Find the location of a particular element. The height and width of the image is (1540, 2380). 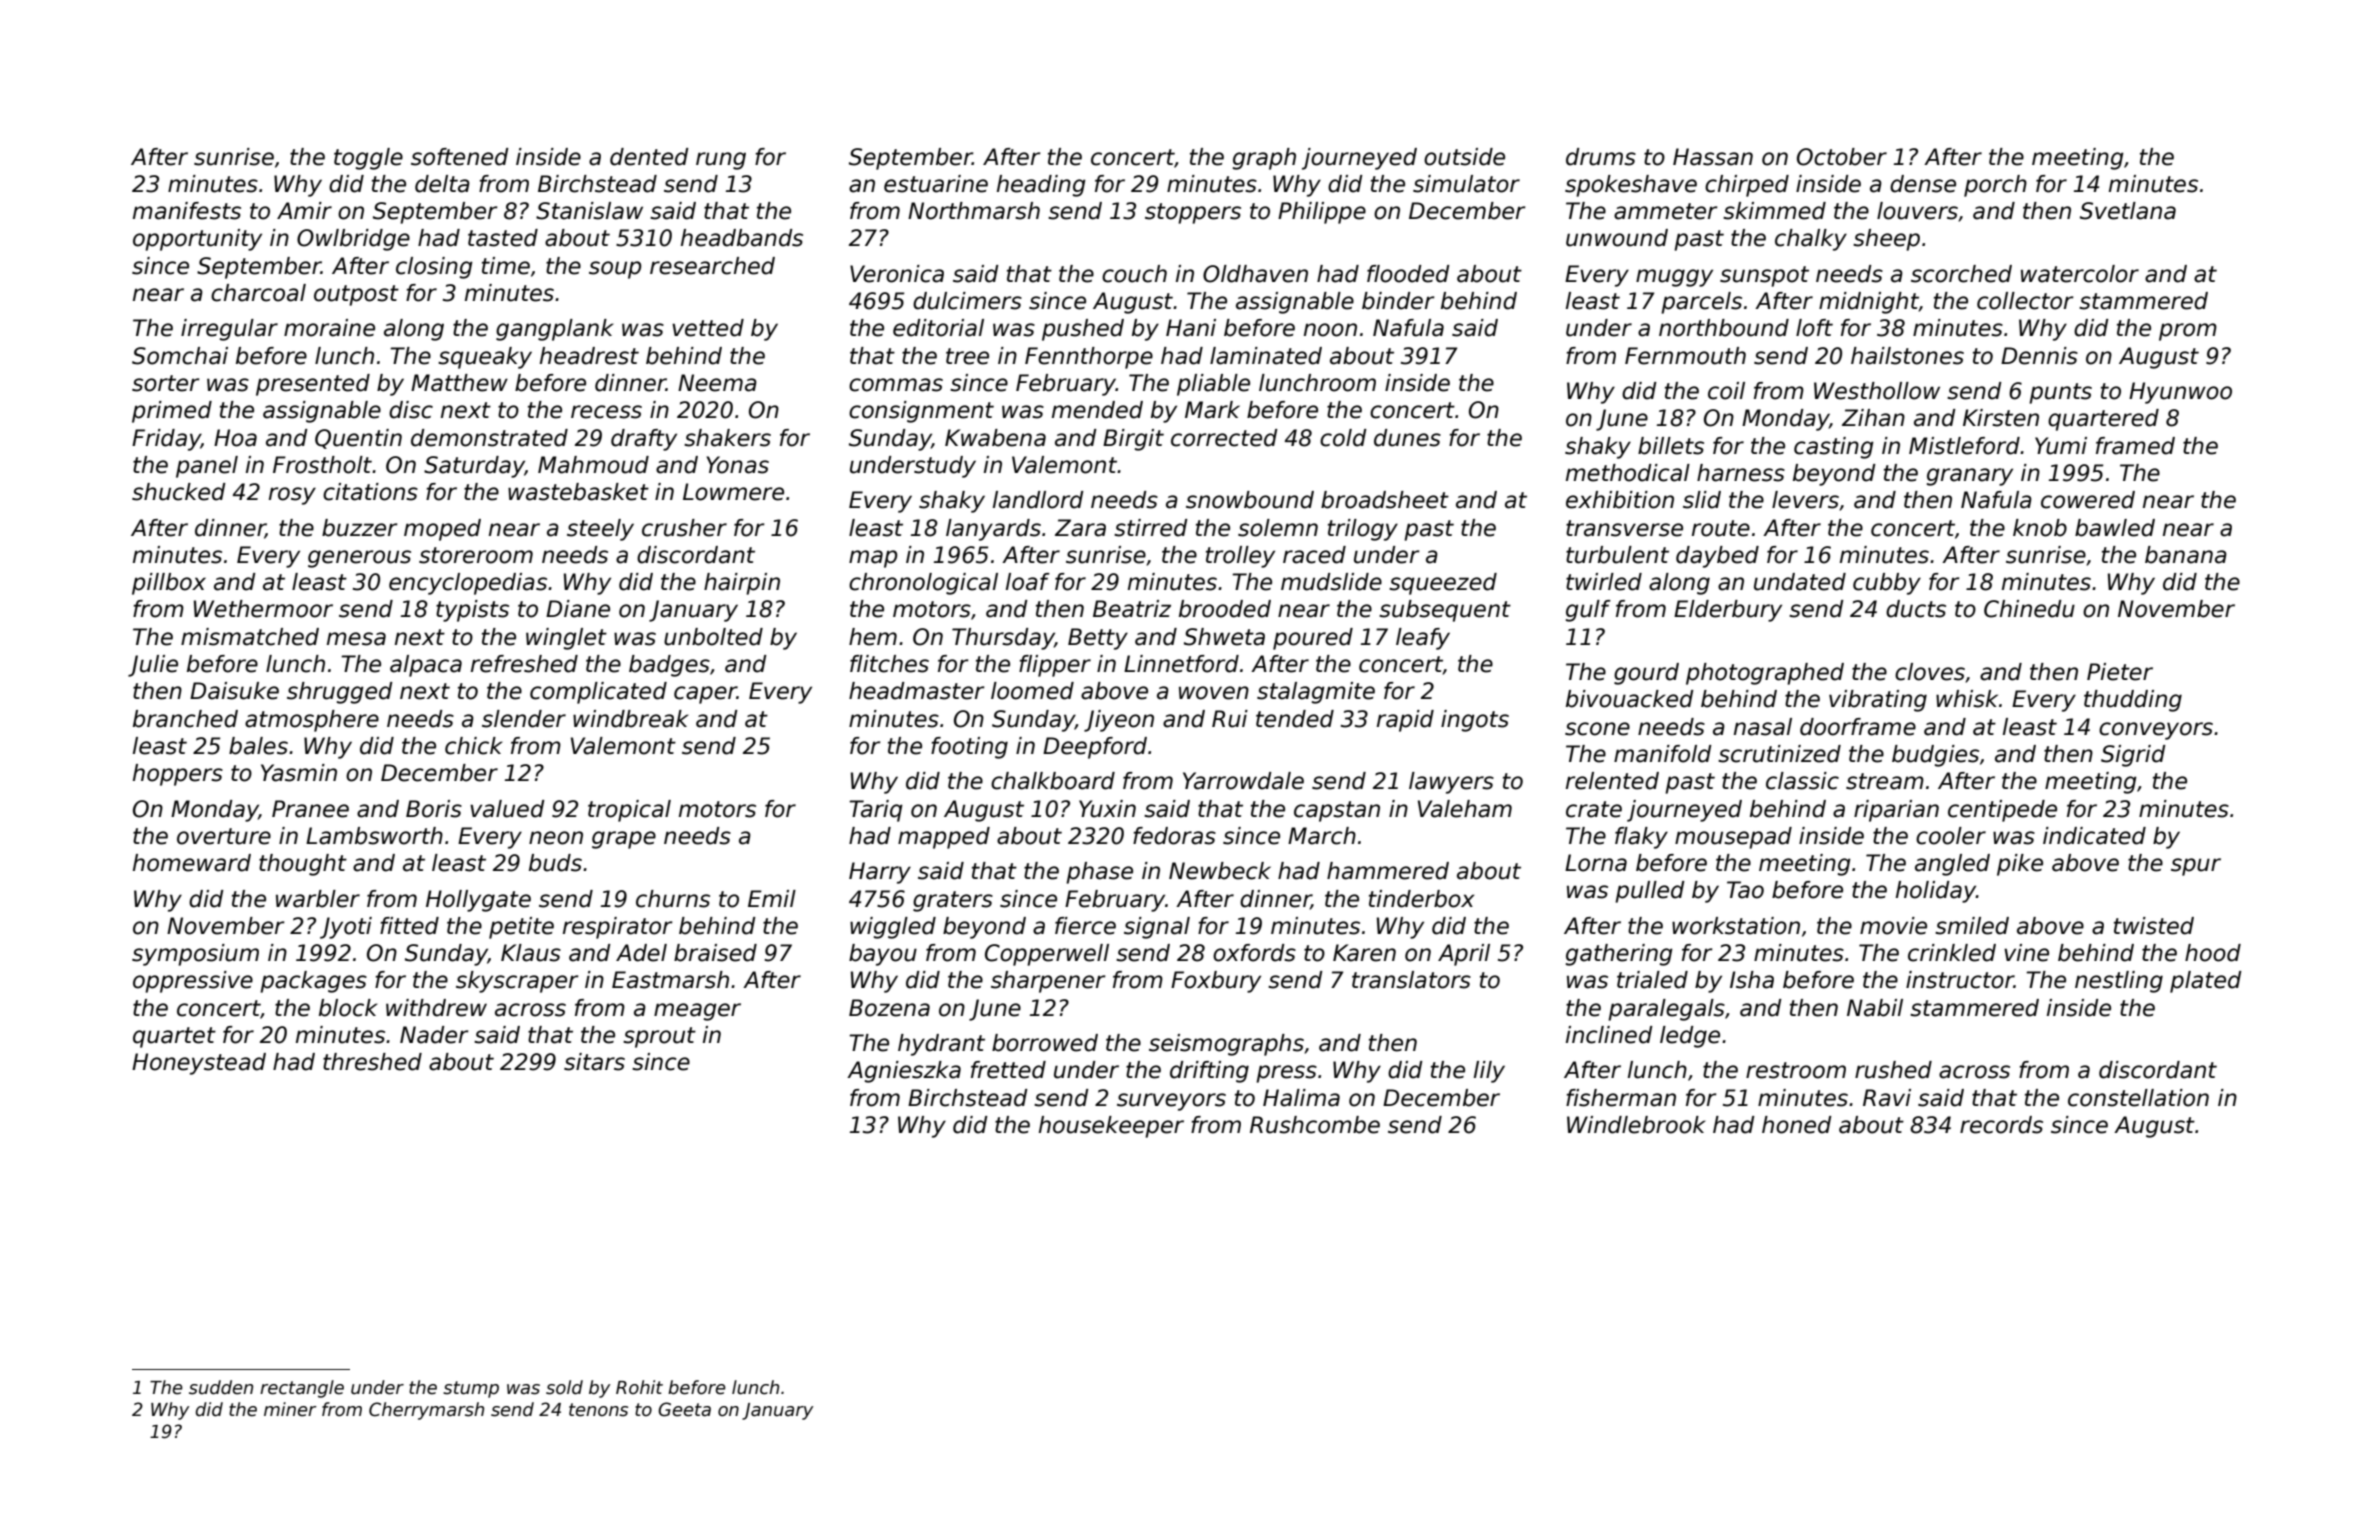

pillbox is located at coordinates (169, 584).
